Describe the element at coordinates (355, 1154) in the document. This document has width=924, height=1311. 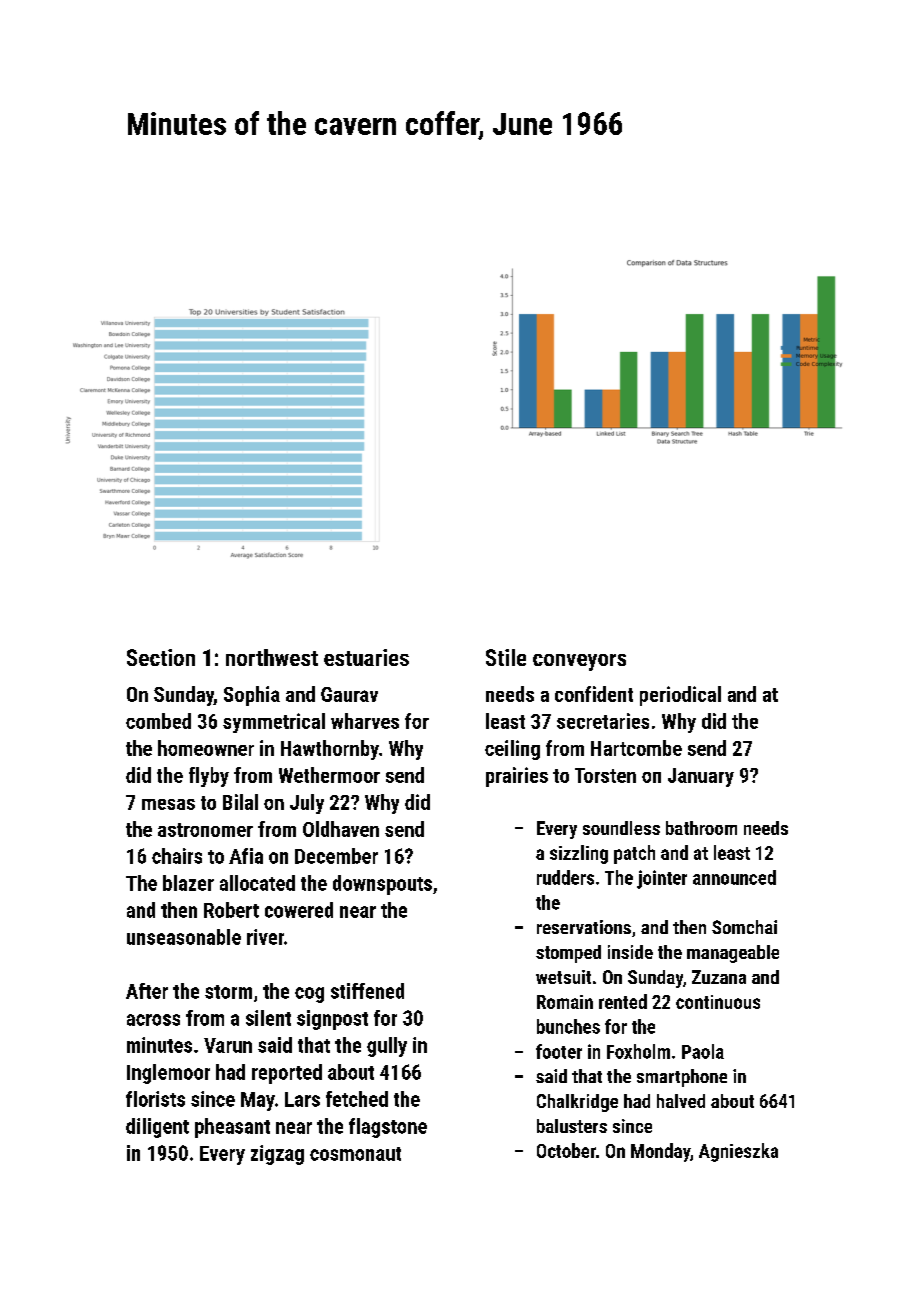
I see `cosmonaut` at that location.
